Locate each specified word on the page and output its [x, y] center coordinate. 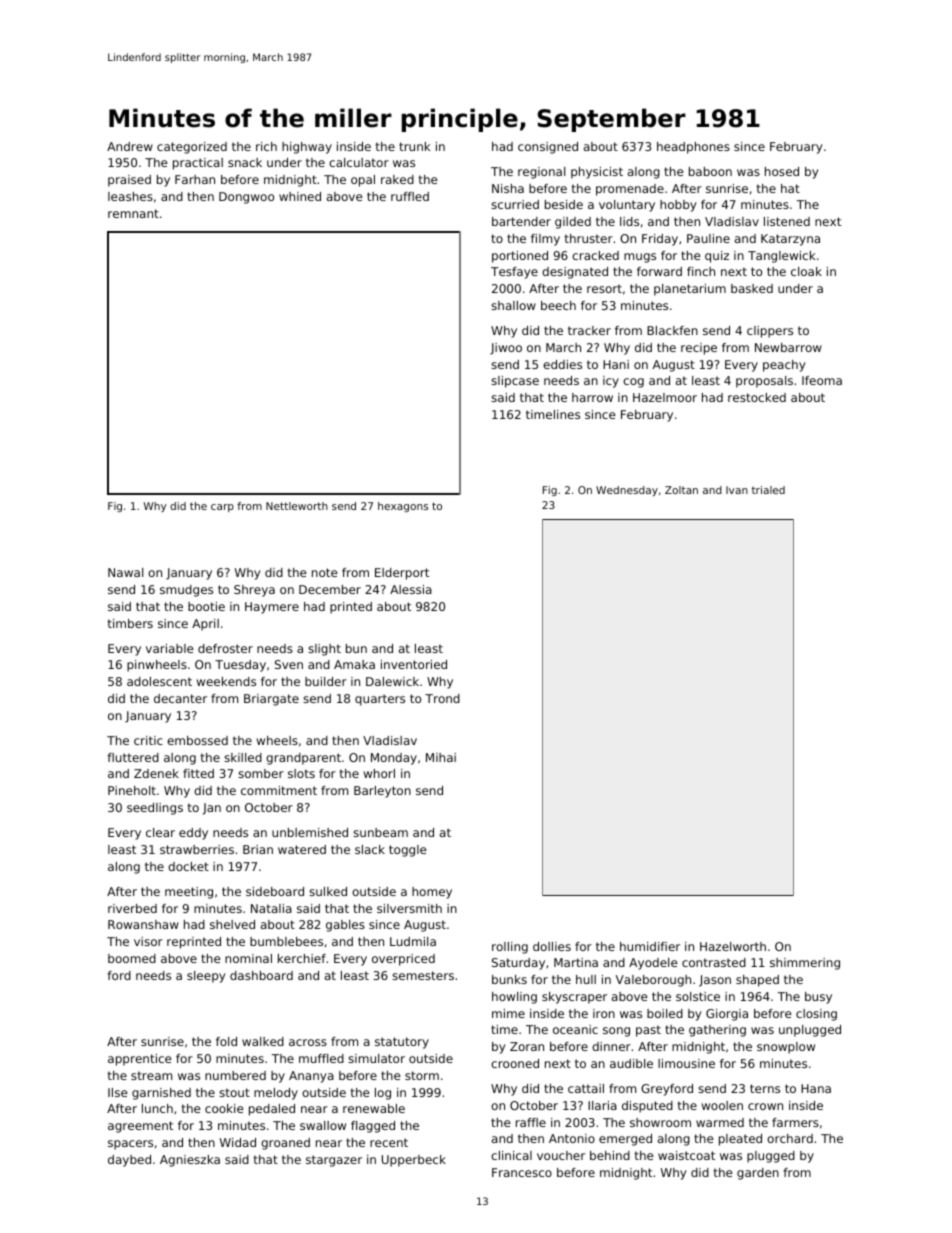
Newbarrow [788, 347]
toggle [408, 851]
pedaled [272, 1110]
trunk [414, 146]
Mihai [441, 757]
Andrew [130, 146]
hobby [678, 206]
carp [222, 508]
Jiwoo [506, 349]
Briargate [271, 700]
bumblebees [286, 941]
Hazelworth [733, 946]
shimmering [805, 964]
